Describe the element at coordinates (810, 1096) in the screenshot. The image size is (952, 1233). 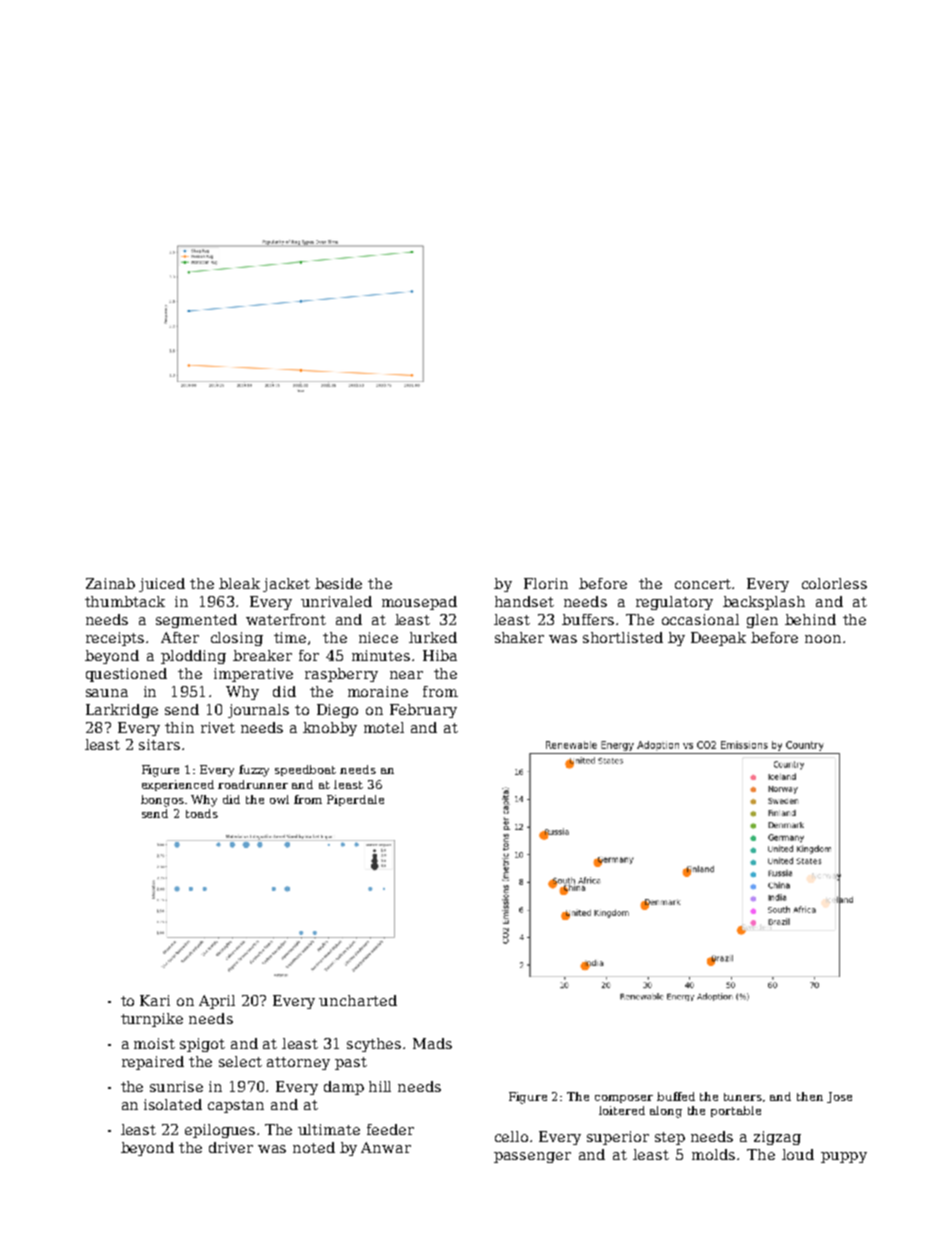
I see `then` at that location.
